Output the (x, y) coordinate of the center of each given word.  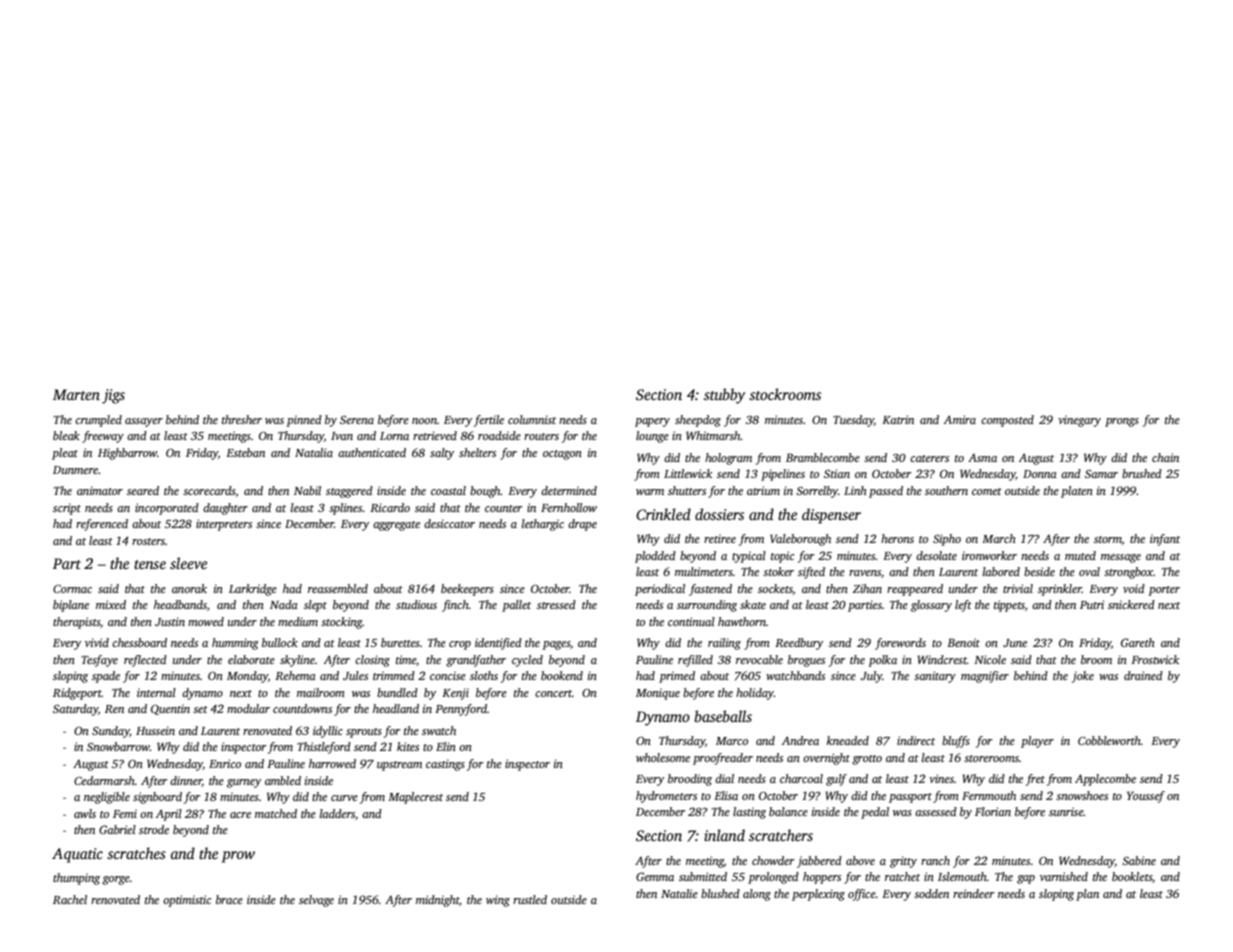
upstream (399, 766)
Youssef (1146, 797)
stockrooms (785, 394)
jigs (113, 396)
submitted (703, 876)
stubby (724, 396)
